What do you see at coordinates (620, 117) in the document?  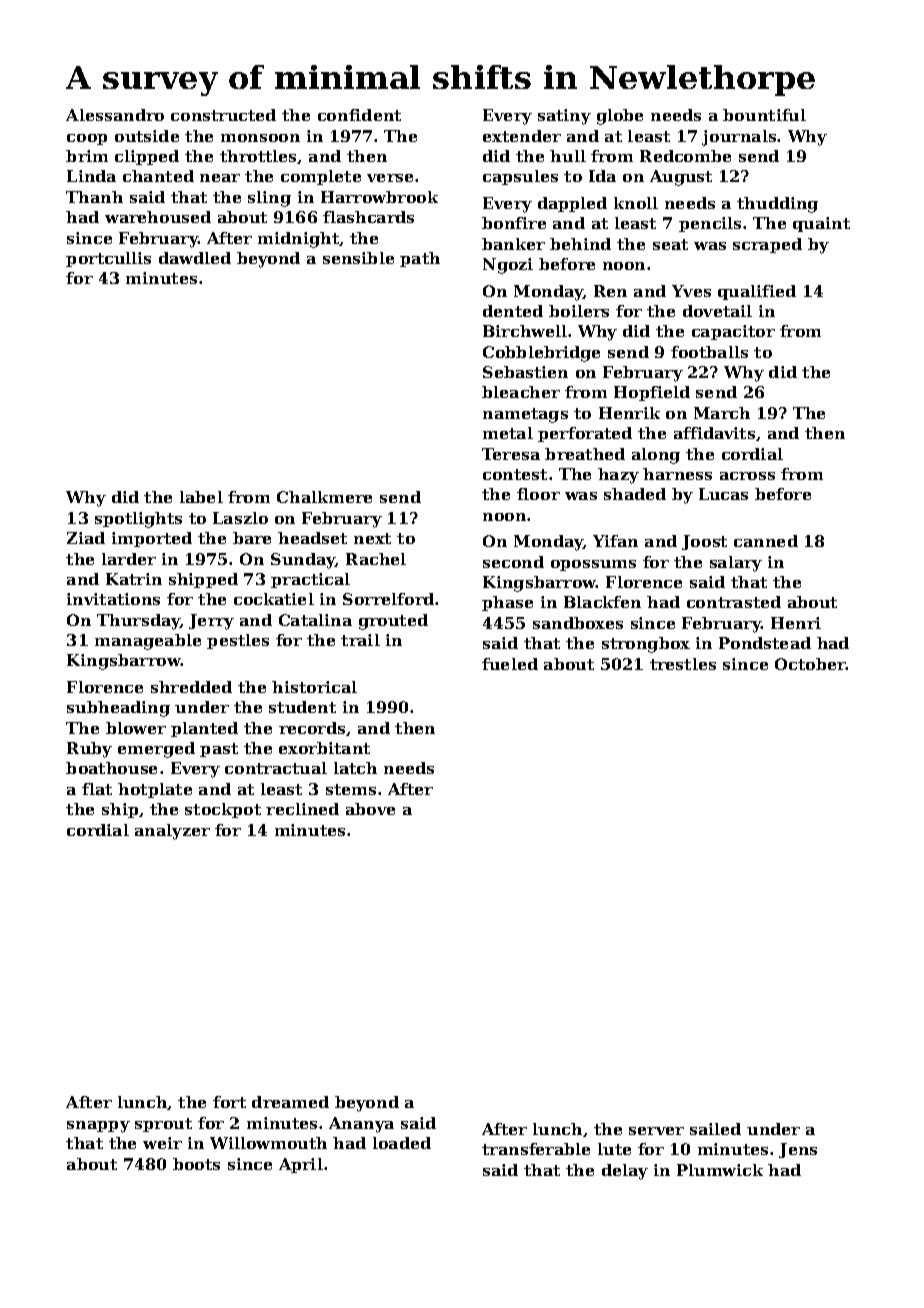 I see `globe` at bounding box center [620, 117].
